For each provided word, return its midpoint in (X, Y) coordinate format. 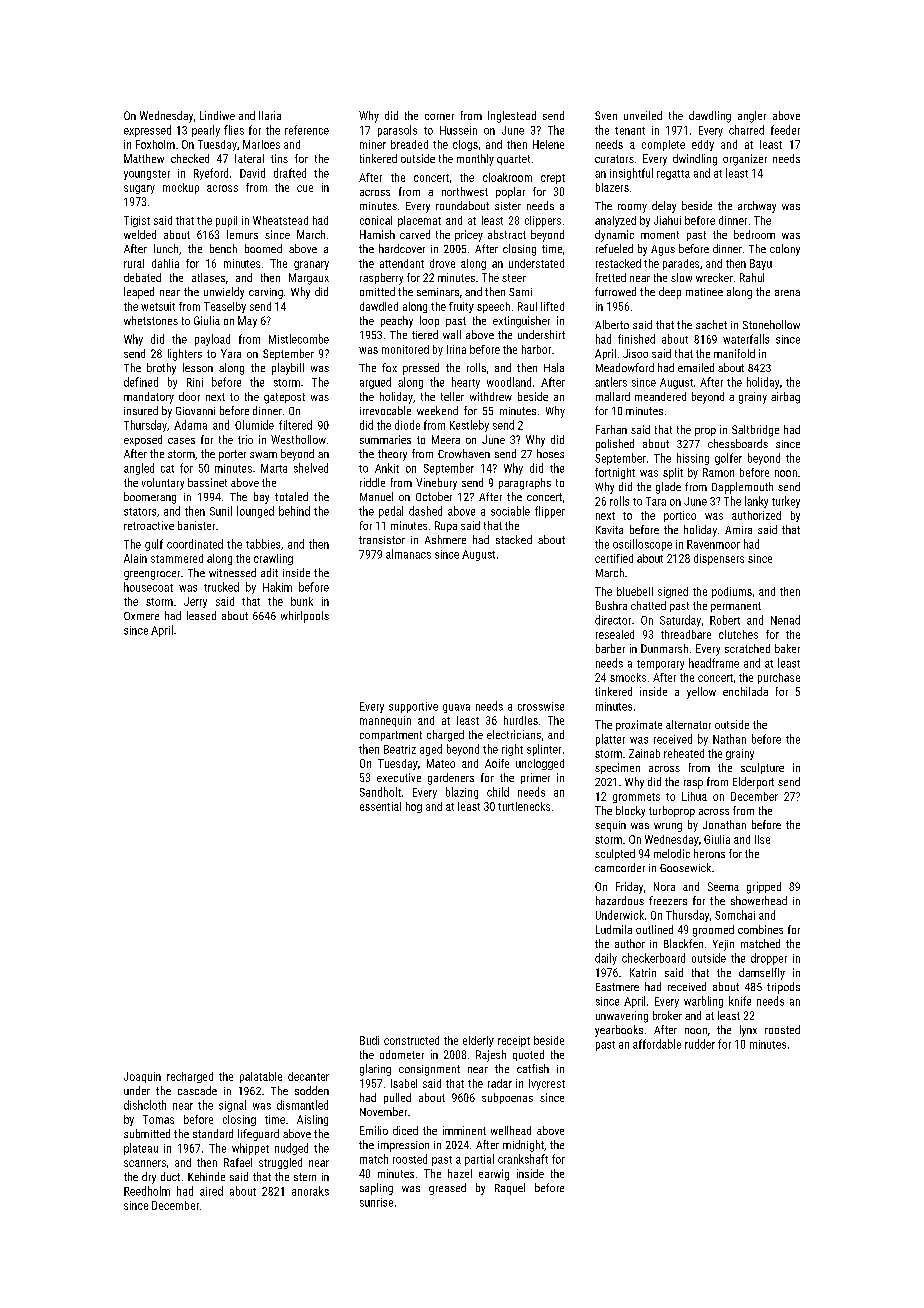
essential (380, 806)
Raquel (510, 1189)
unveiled (643, 115)
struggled (280, 1163)
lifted (552, 306)
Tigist (137, 221)
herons (709, 853)
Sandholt (380, 792)
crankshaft (523, 1159)
